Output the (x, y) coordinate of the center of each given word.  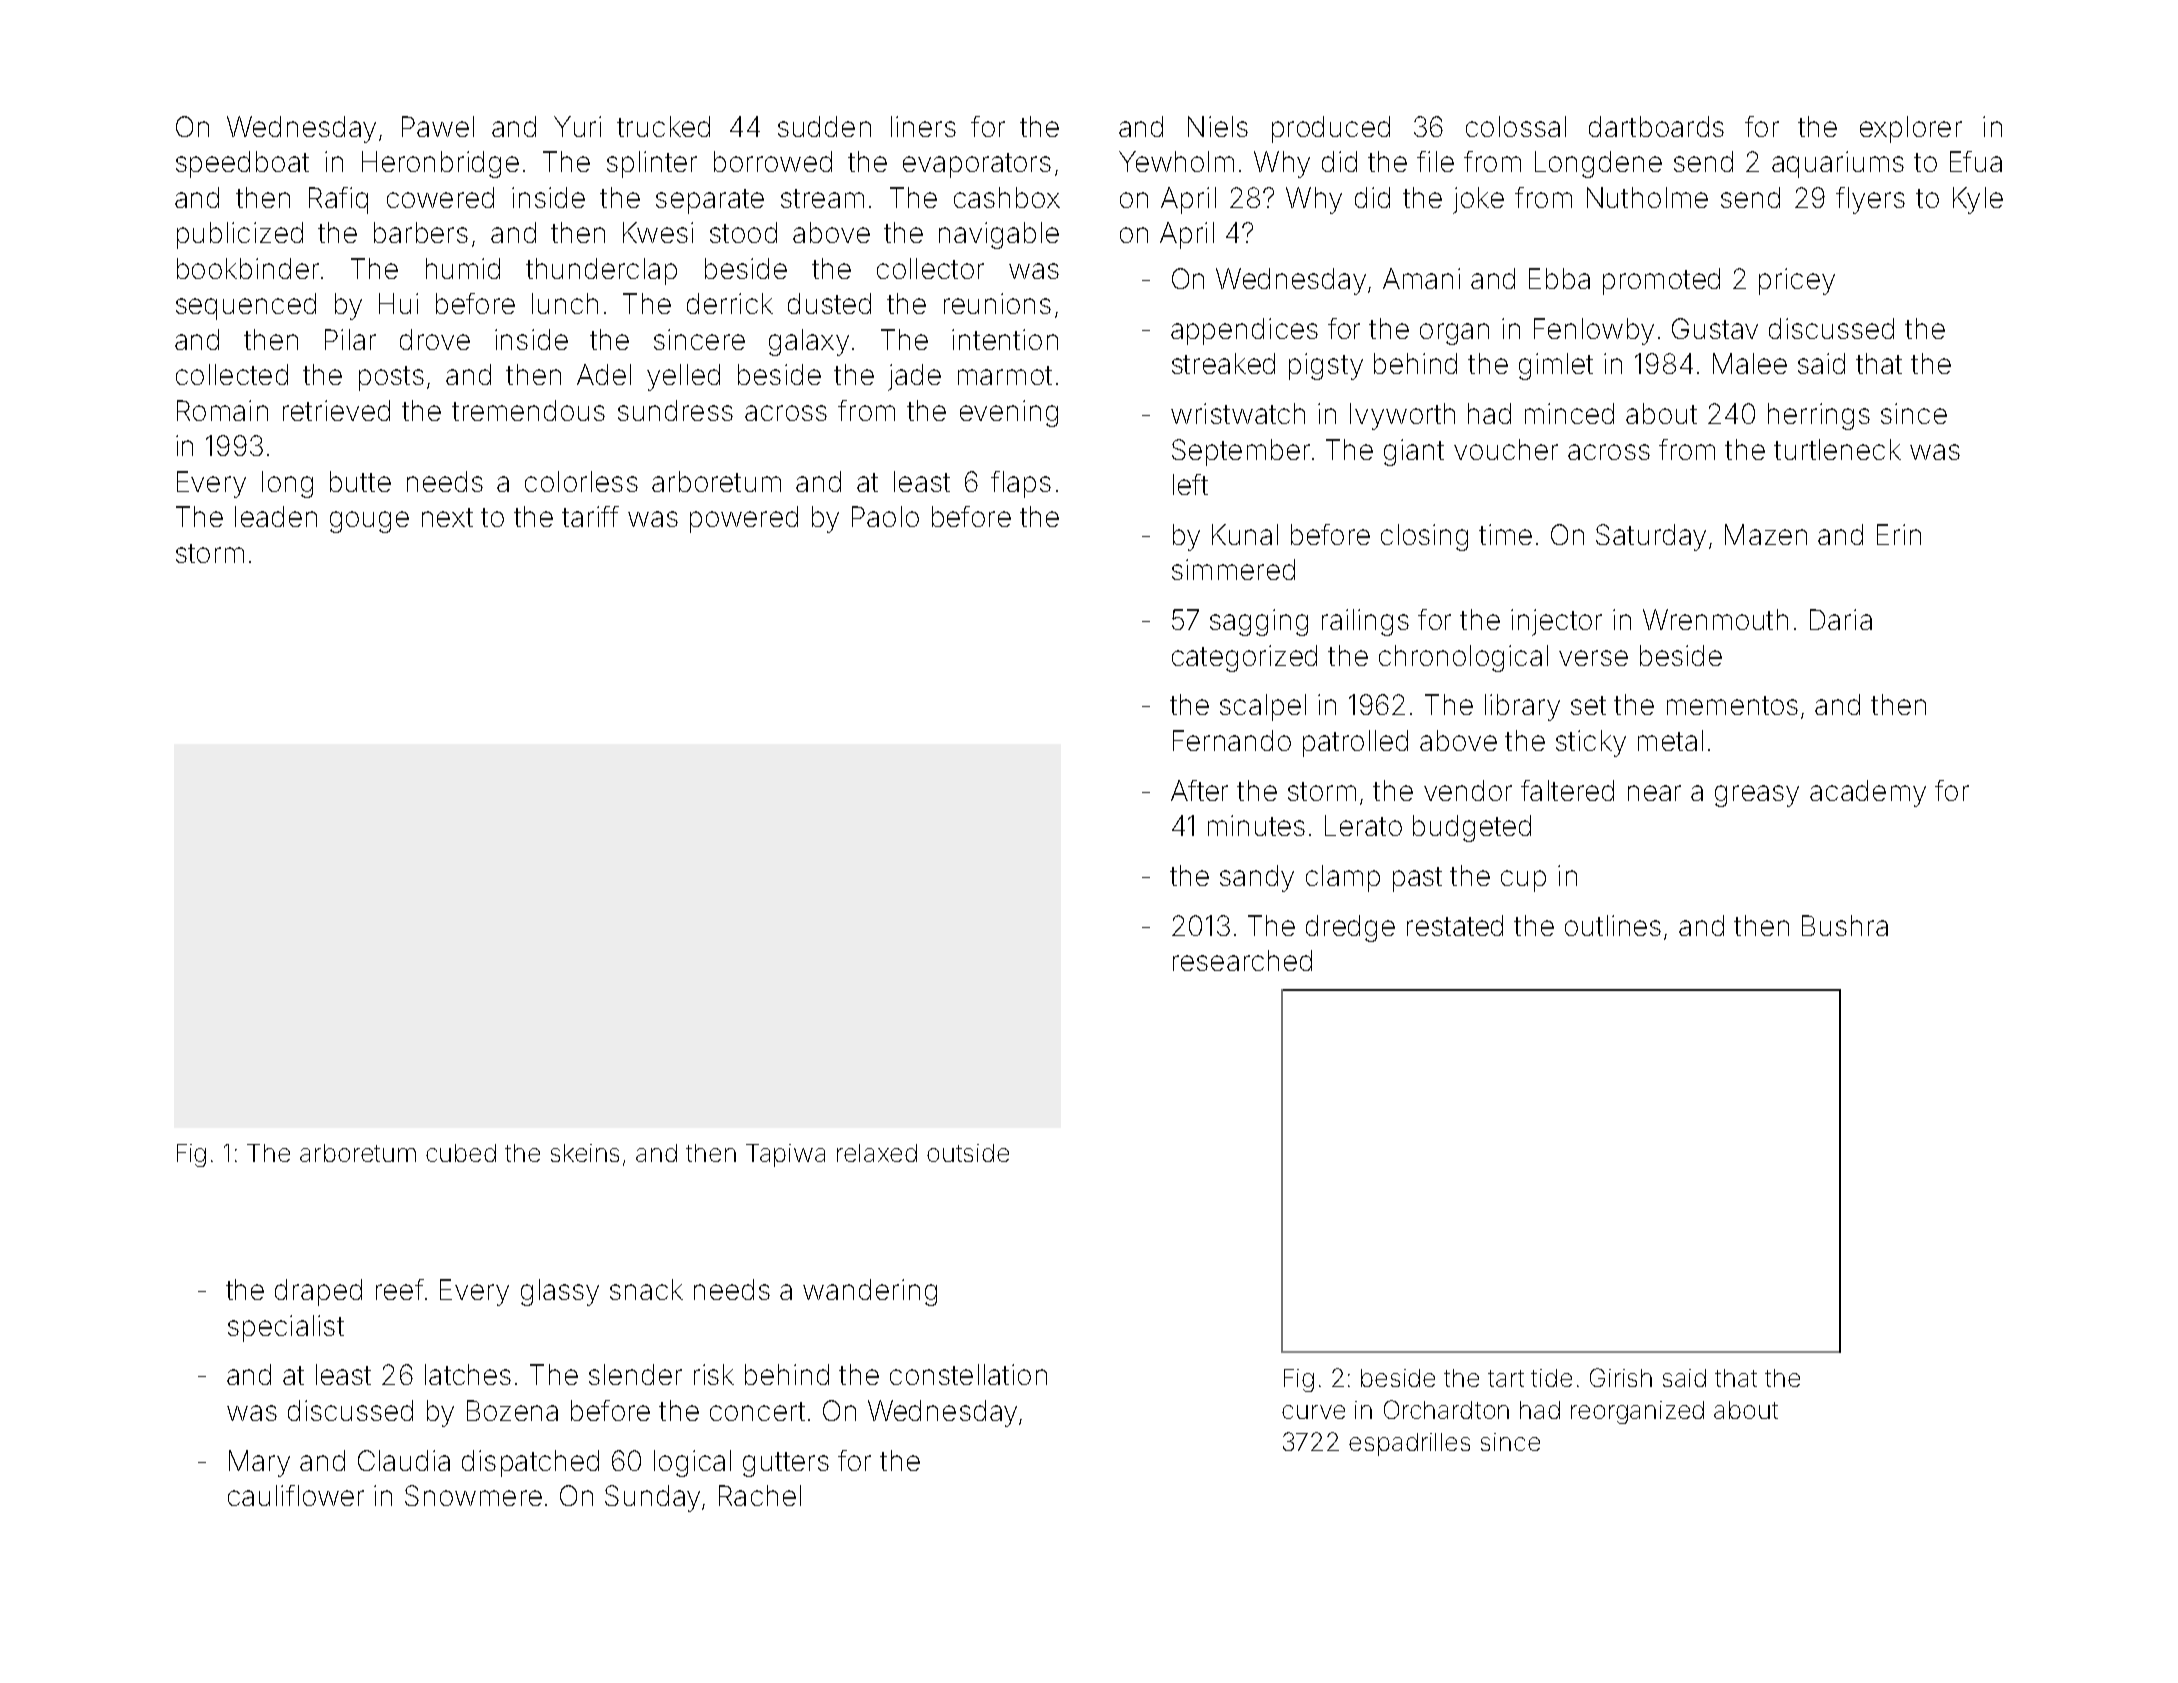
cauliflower (296, 1495)
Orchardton (1446, 1409)
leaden (276, 516)
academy (1868, 793)
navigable (999, 235)
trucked (663, 126)
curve (1313, 1412)
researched (1242, 960)
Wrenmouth (1715, 619)
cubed (461, 1153)
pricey (1797, 281)
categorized (1244, 658)
